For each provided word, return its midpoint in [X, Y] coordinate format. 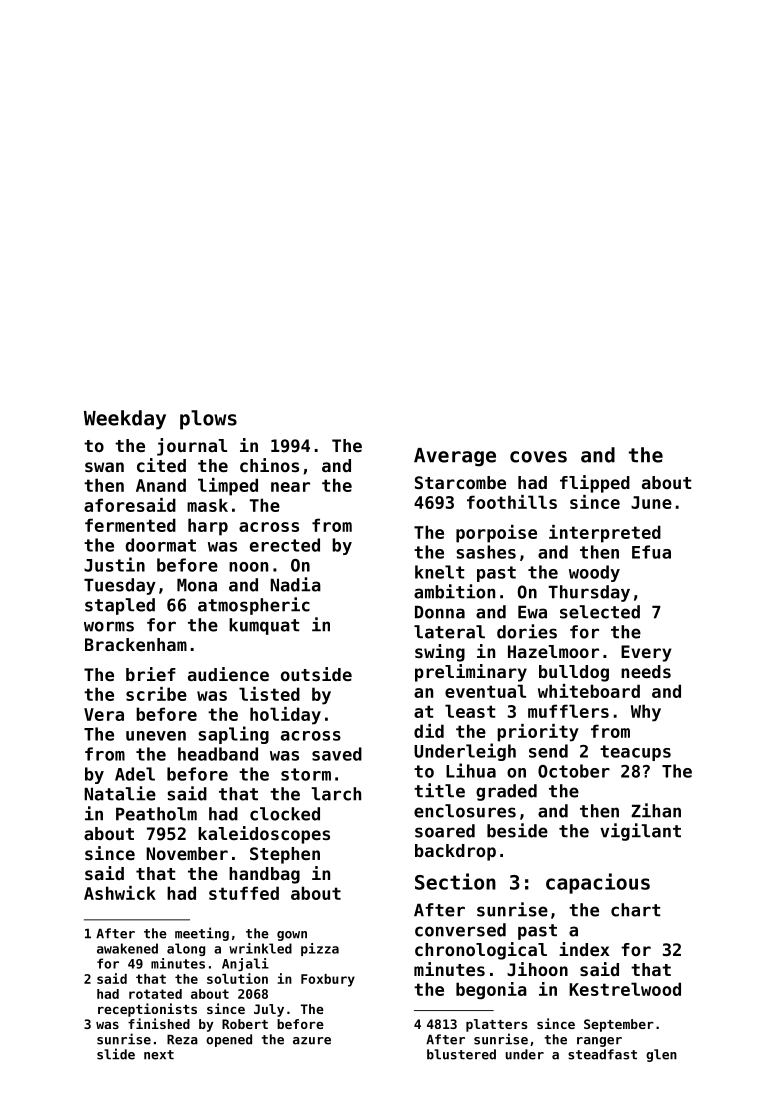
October [574, 771]
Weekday [125, 420]
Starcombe [460, 482]
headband [218, 754]
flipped [595, 484]
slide [116, 1054]
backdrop [455, 852]
